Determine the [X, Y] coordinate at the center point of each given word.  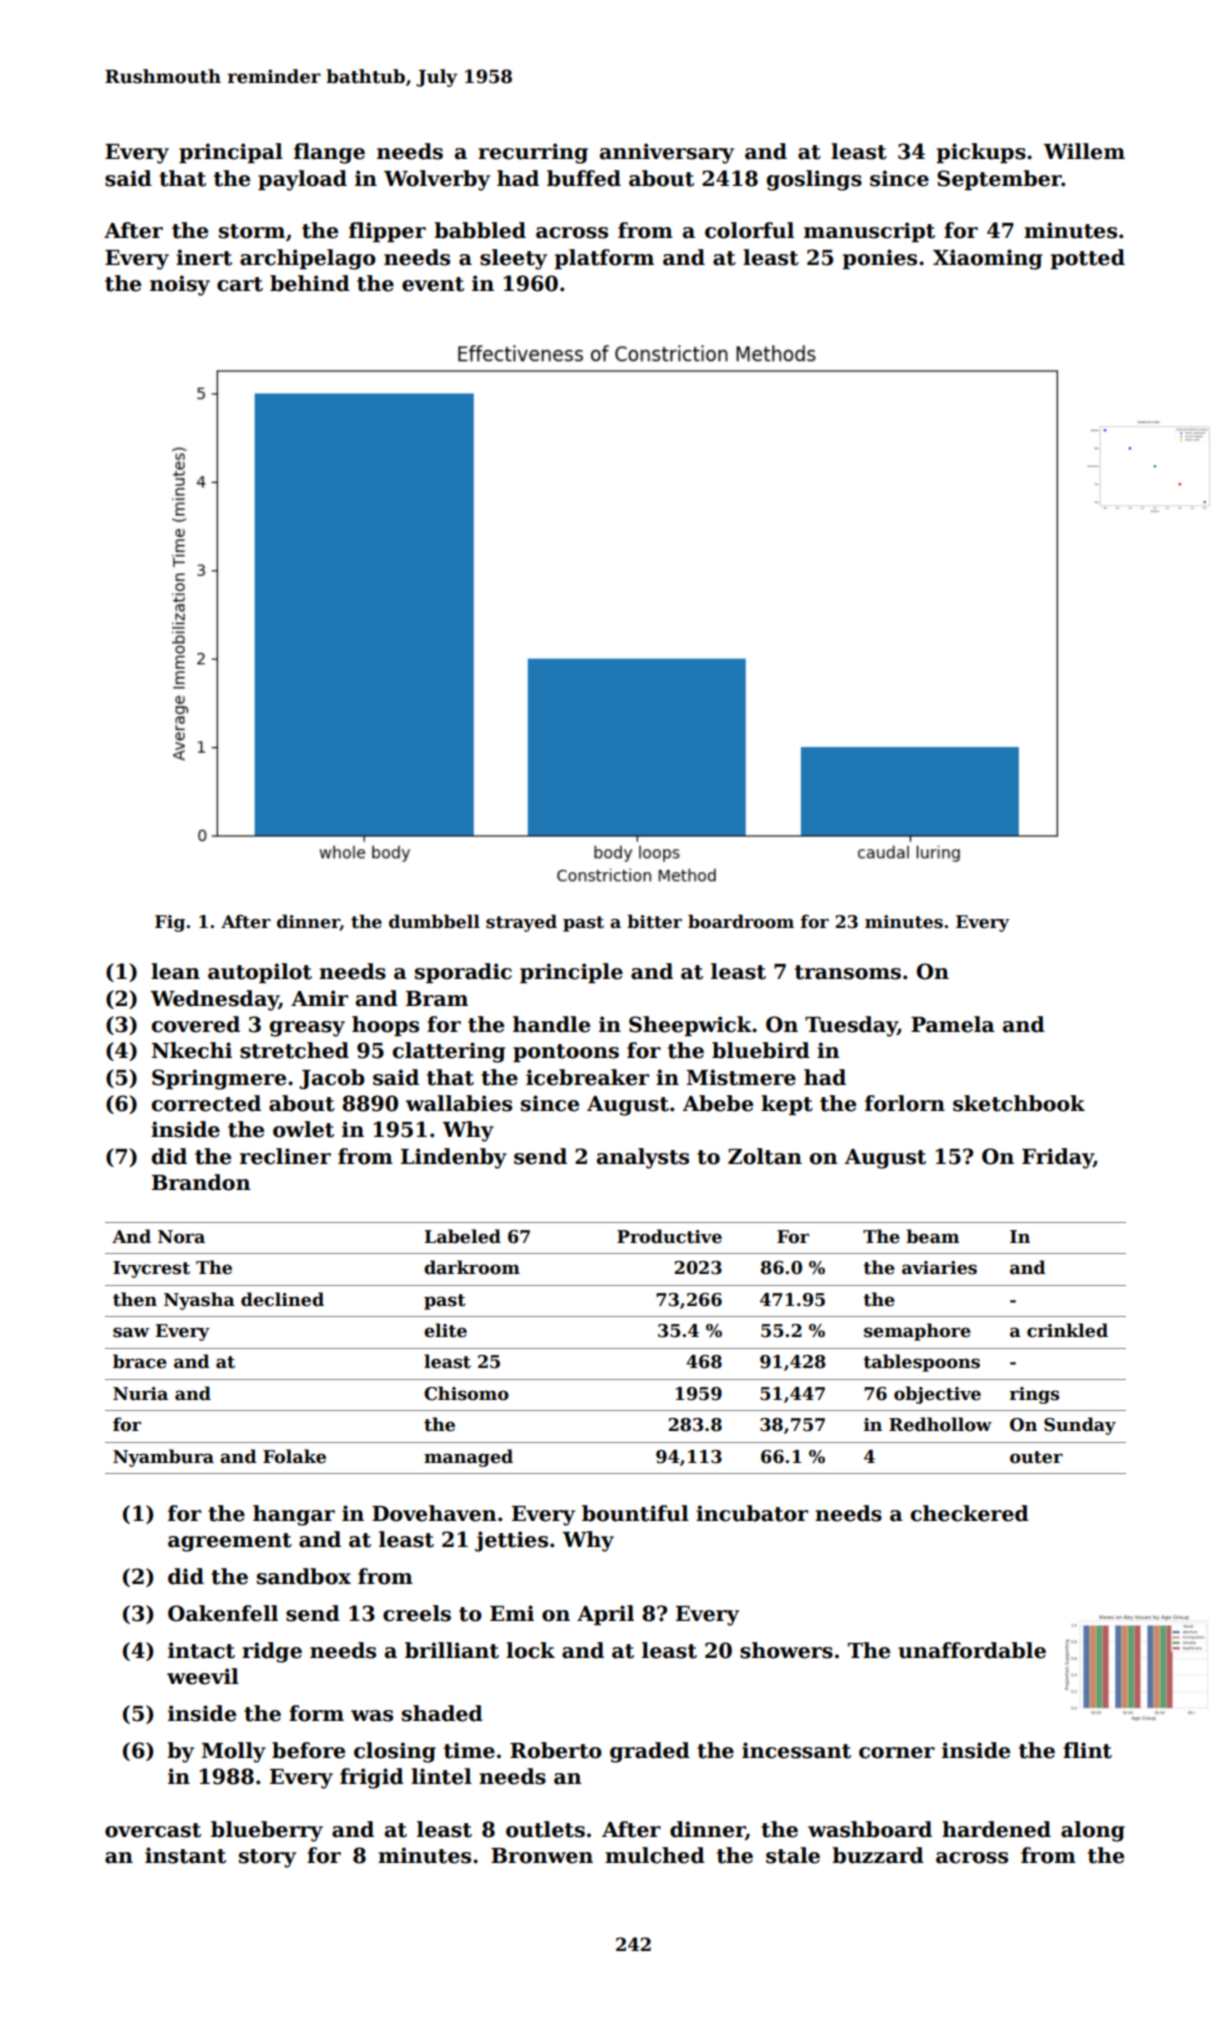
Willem [1084, 151]
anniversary [667, 153]
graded [650, 1752]
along [1093, 1831]
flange [329, 153]
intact [201, 1650]
